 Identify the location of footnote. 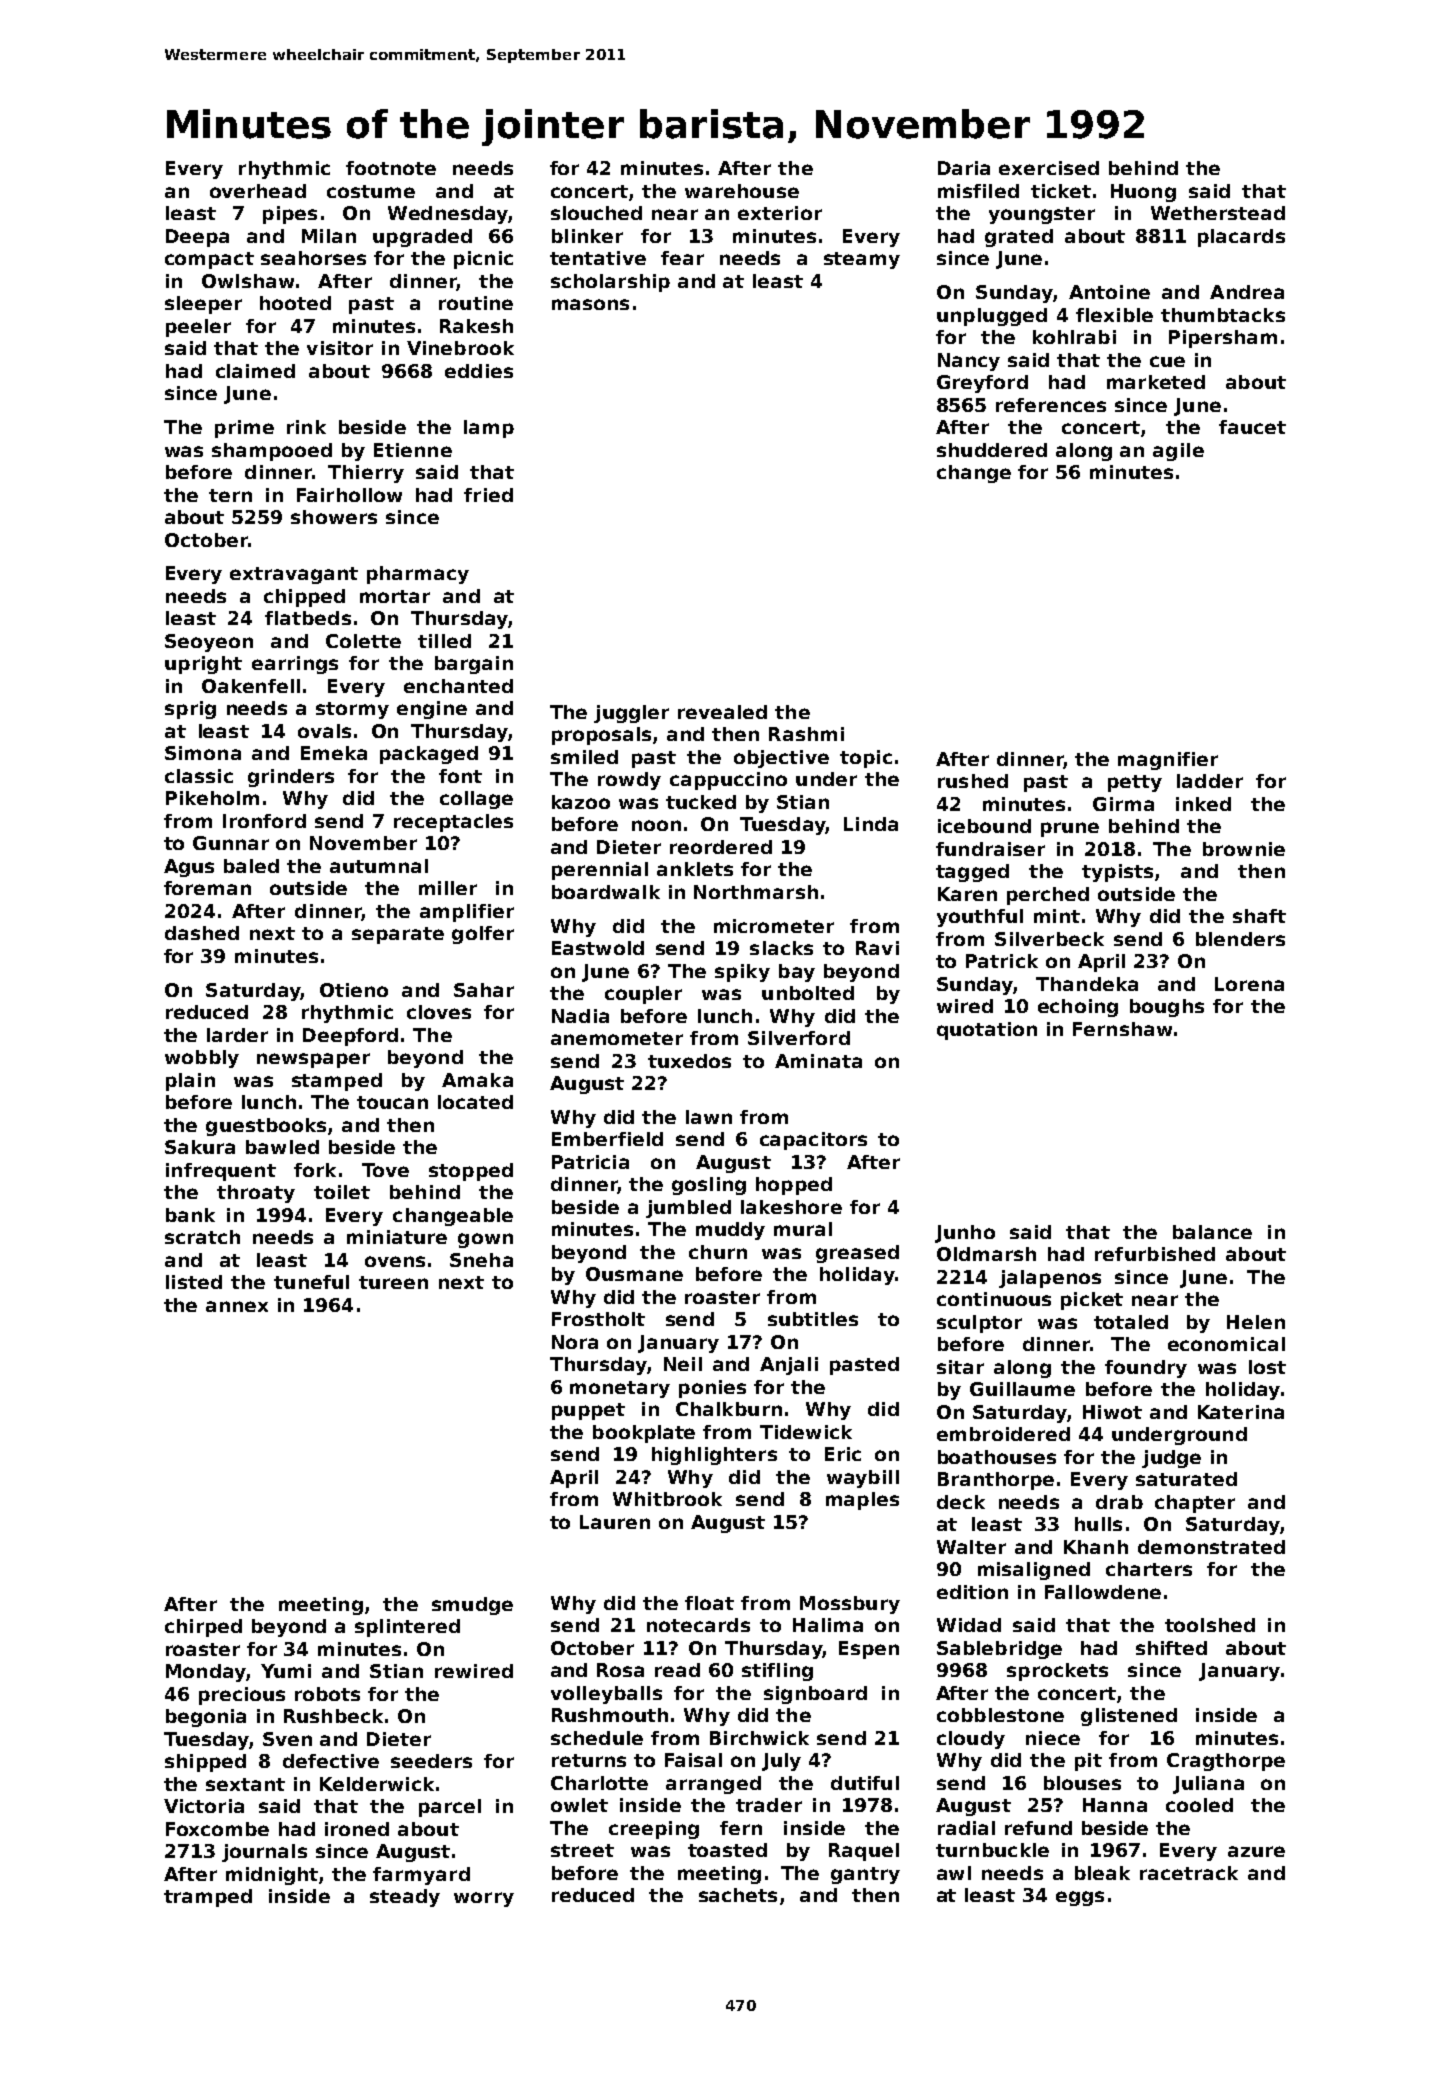
(391, 168).
